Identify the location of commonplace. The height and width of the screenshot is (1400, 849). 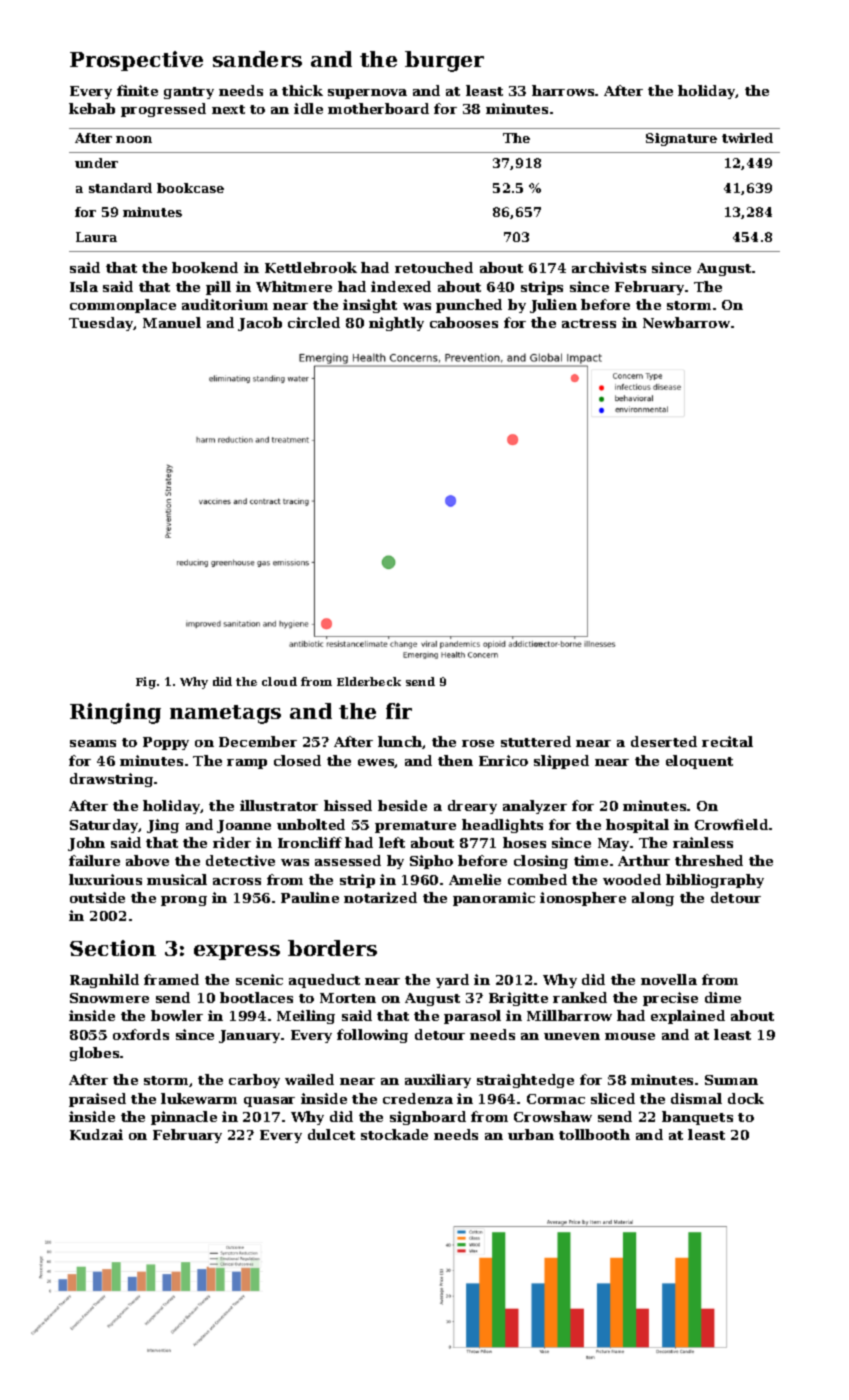
(123, 306).
